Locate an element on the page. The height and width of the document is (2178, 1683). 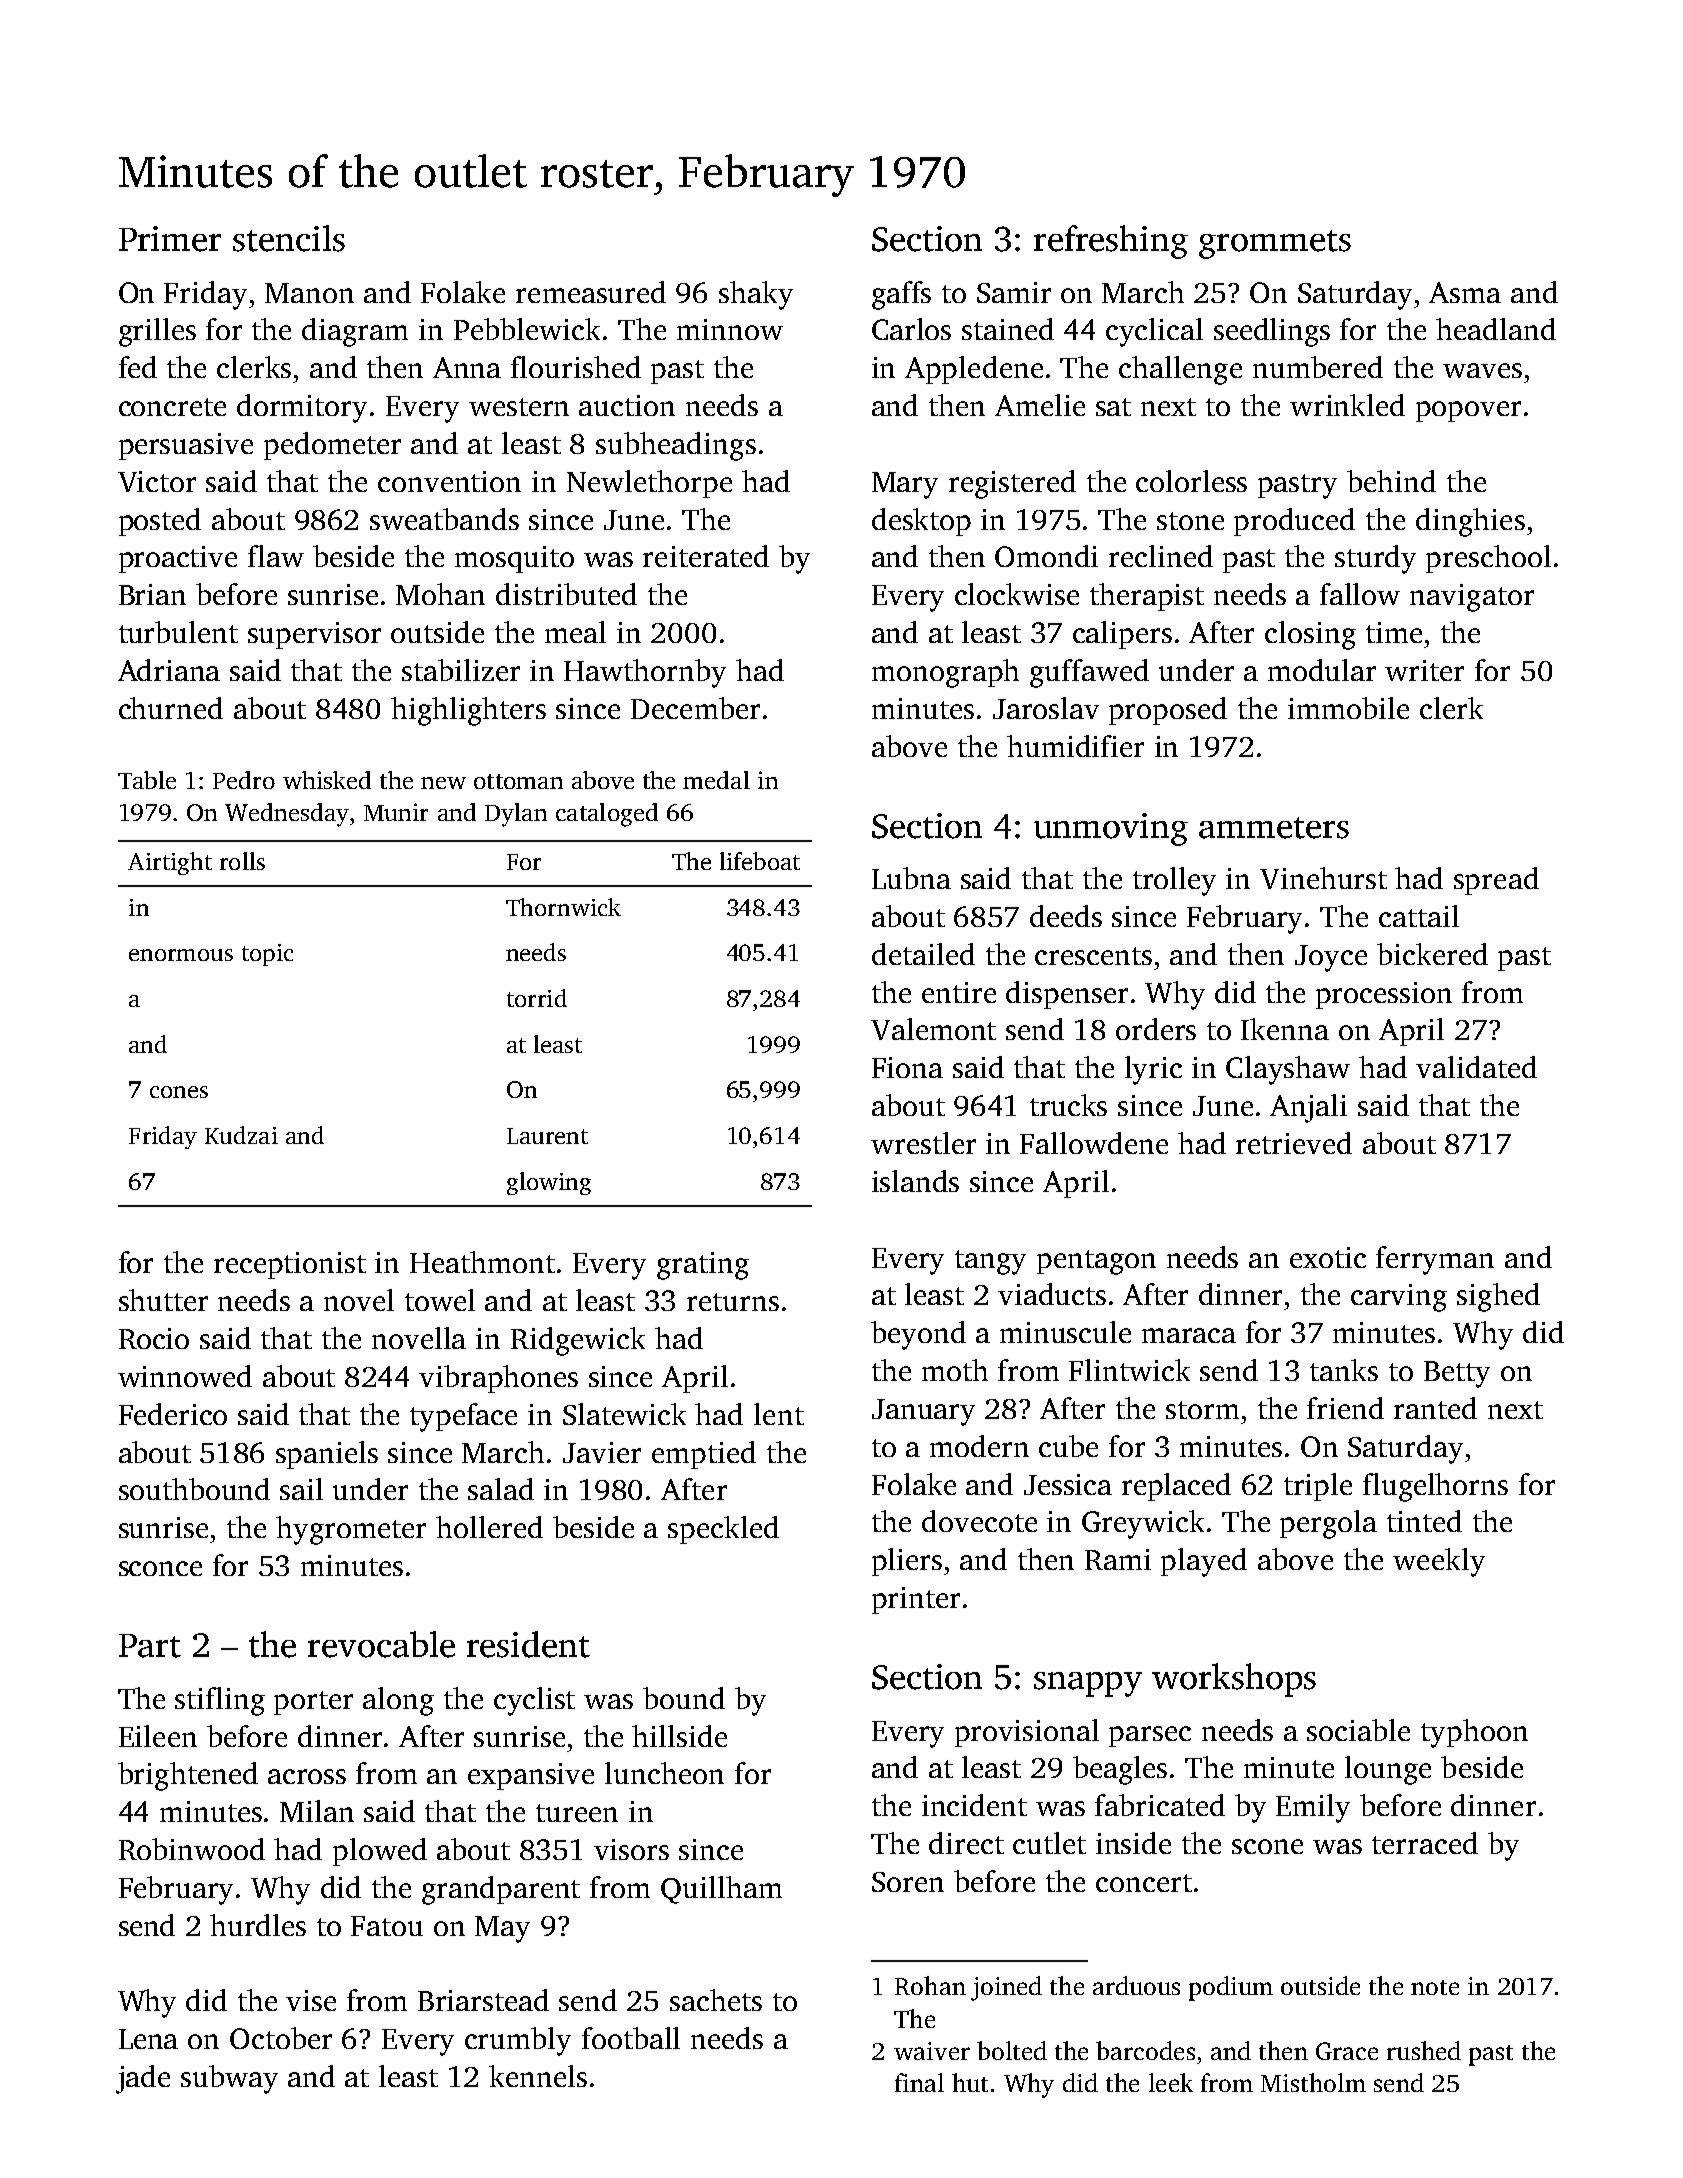
hollered is located at coordinates (489, 1527).
